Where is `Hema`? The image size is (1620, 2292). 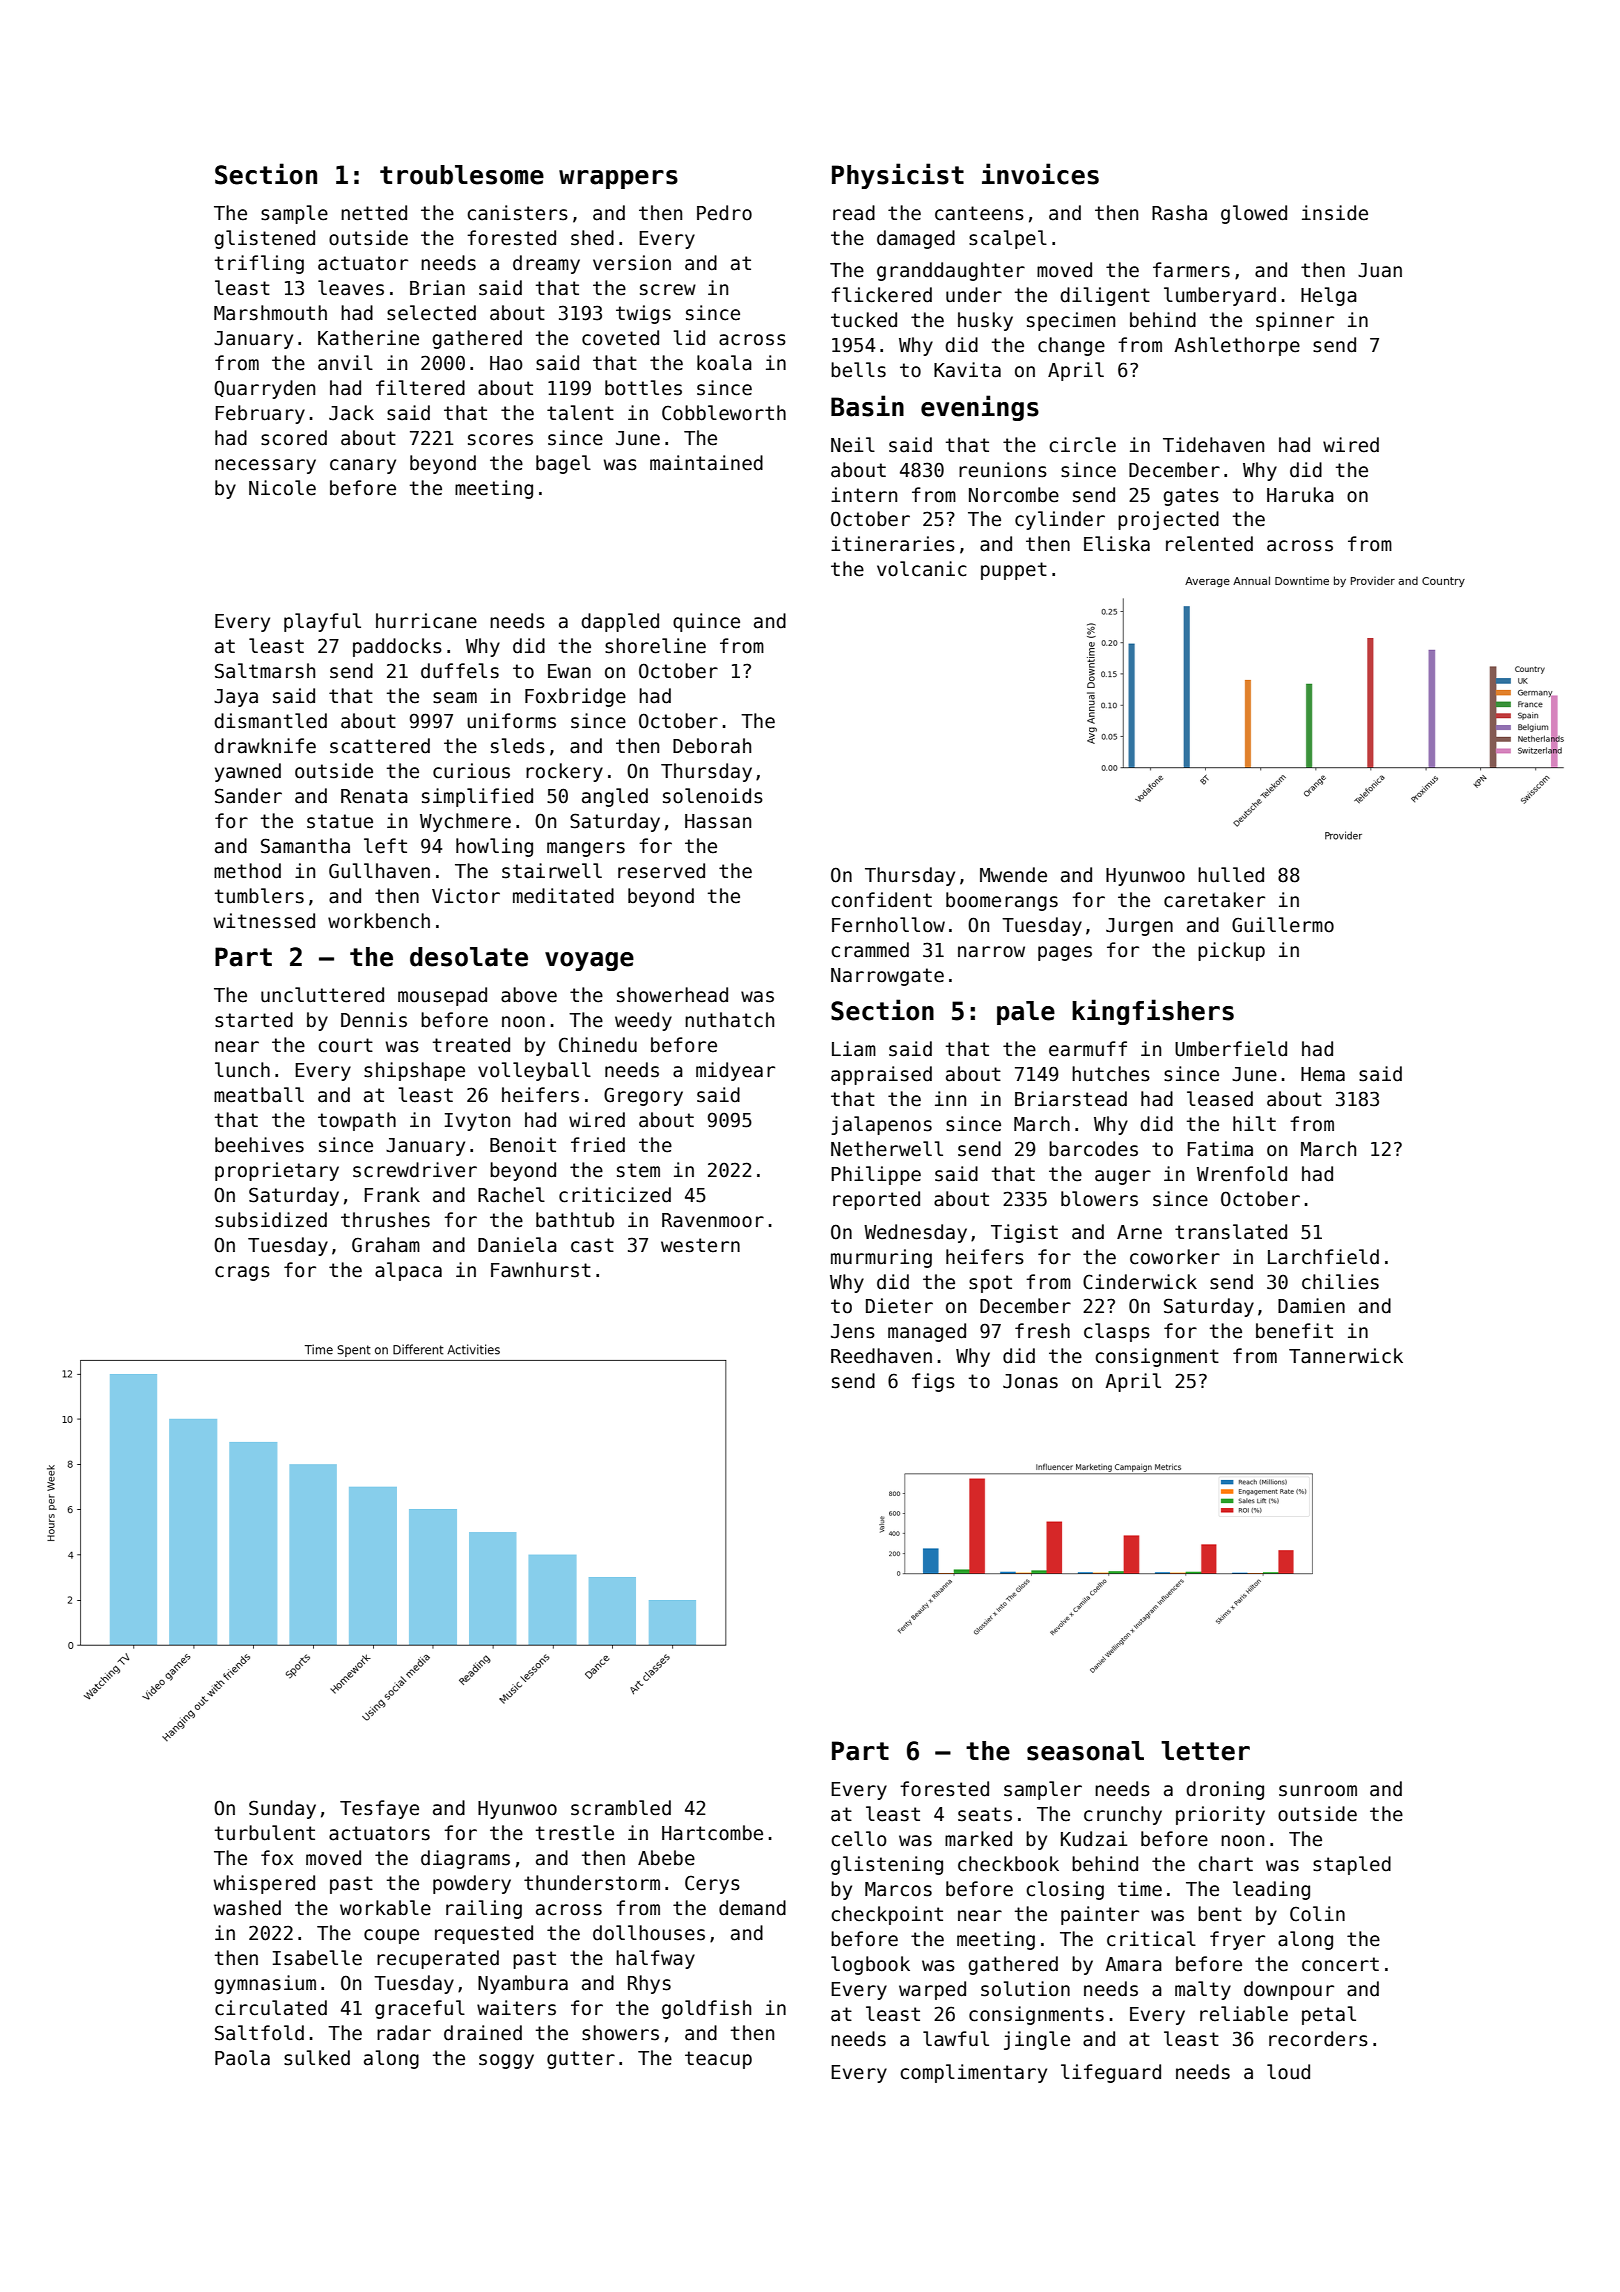 Hema is located at coordinates (1323, 1074).
